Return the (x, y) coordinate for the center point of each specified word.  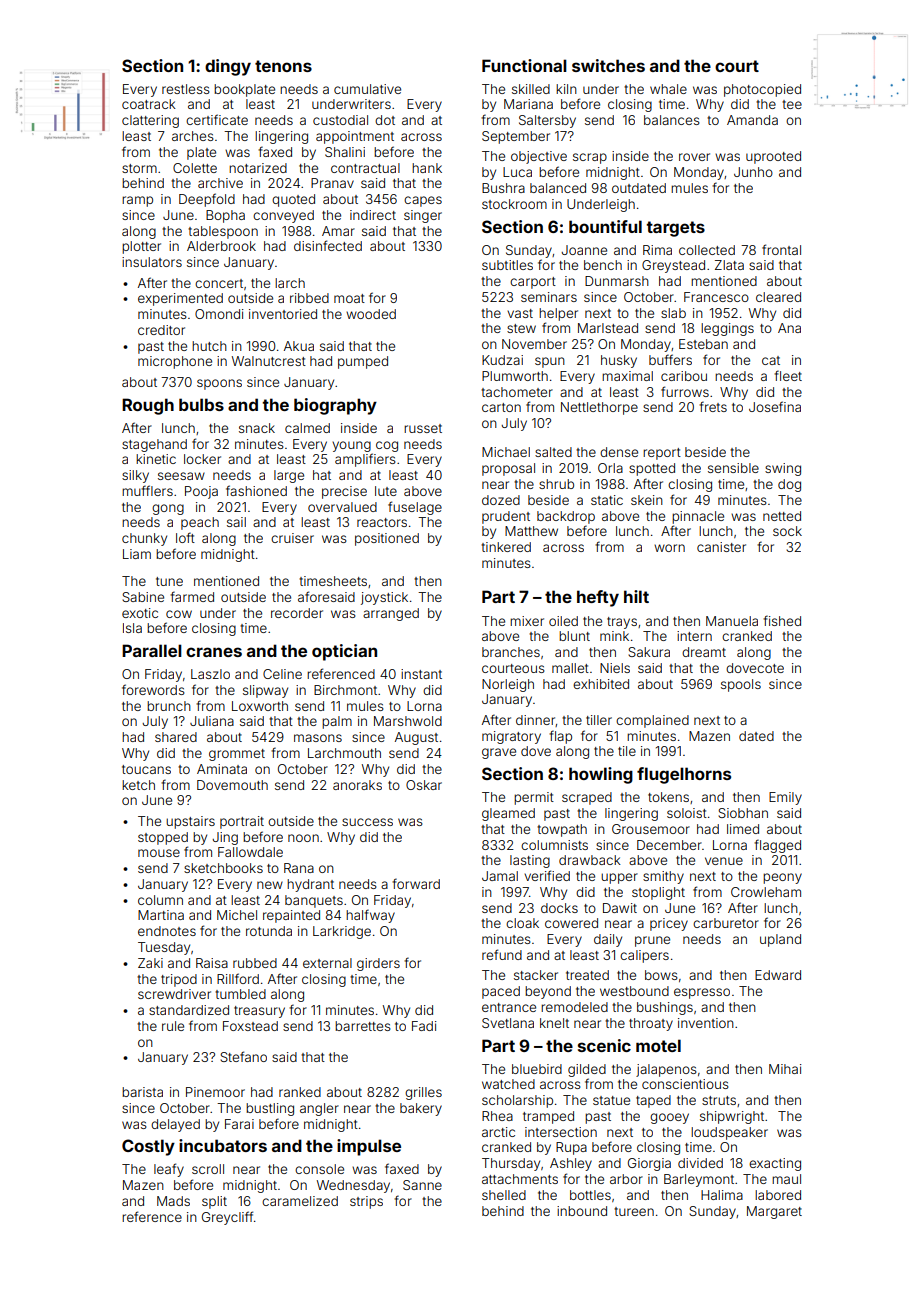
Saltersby (547, 121)
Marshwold (408, 721)
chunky (144, 539)
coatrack (149, 104)
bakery (421, 1109)
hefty (598, 598)
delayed (175, 1125)
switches (608, 65)
